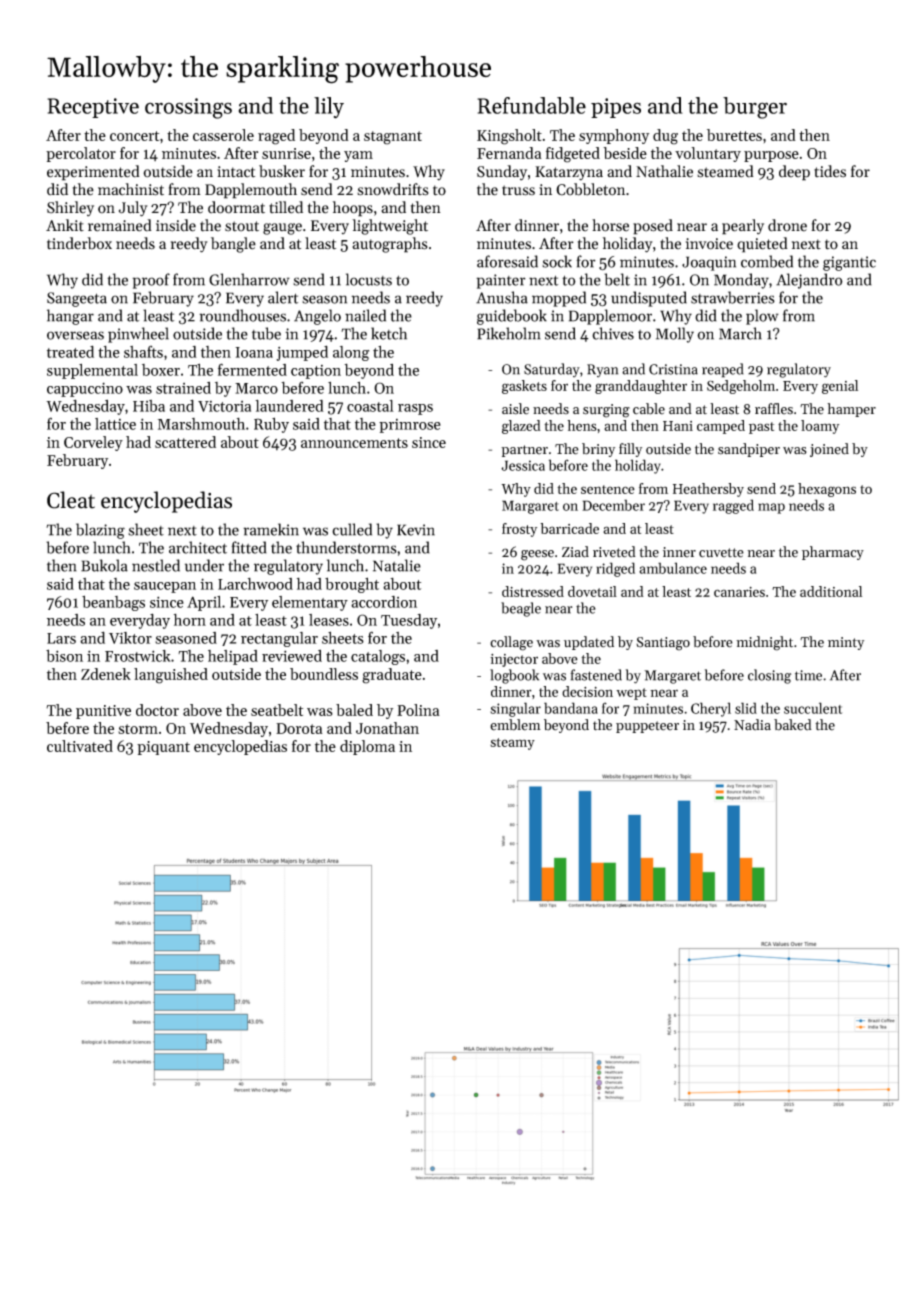 The width and height of the screenshot is (924, 1314). I want to click on Fernanda, so click(509, 153).
